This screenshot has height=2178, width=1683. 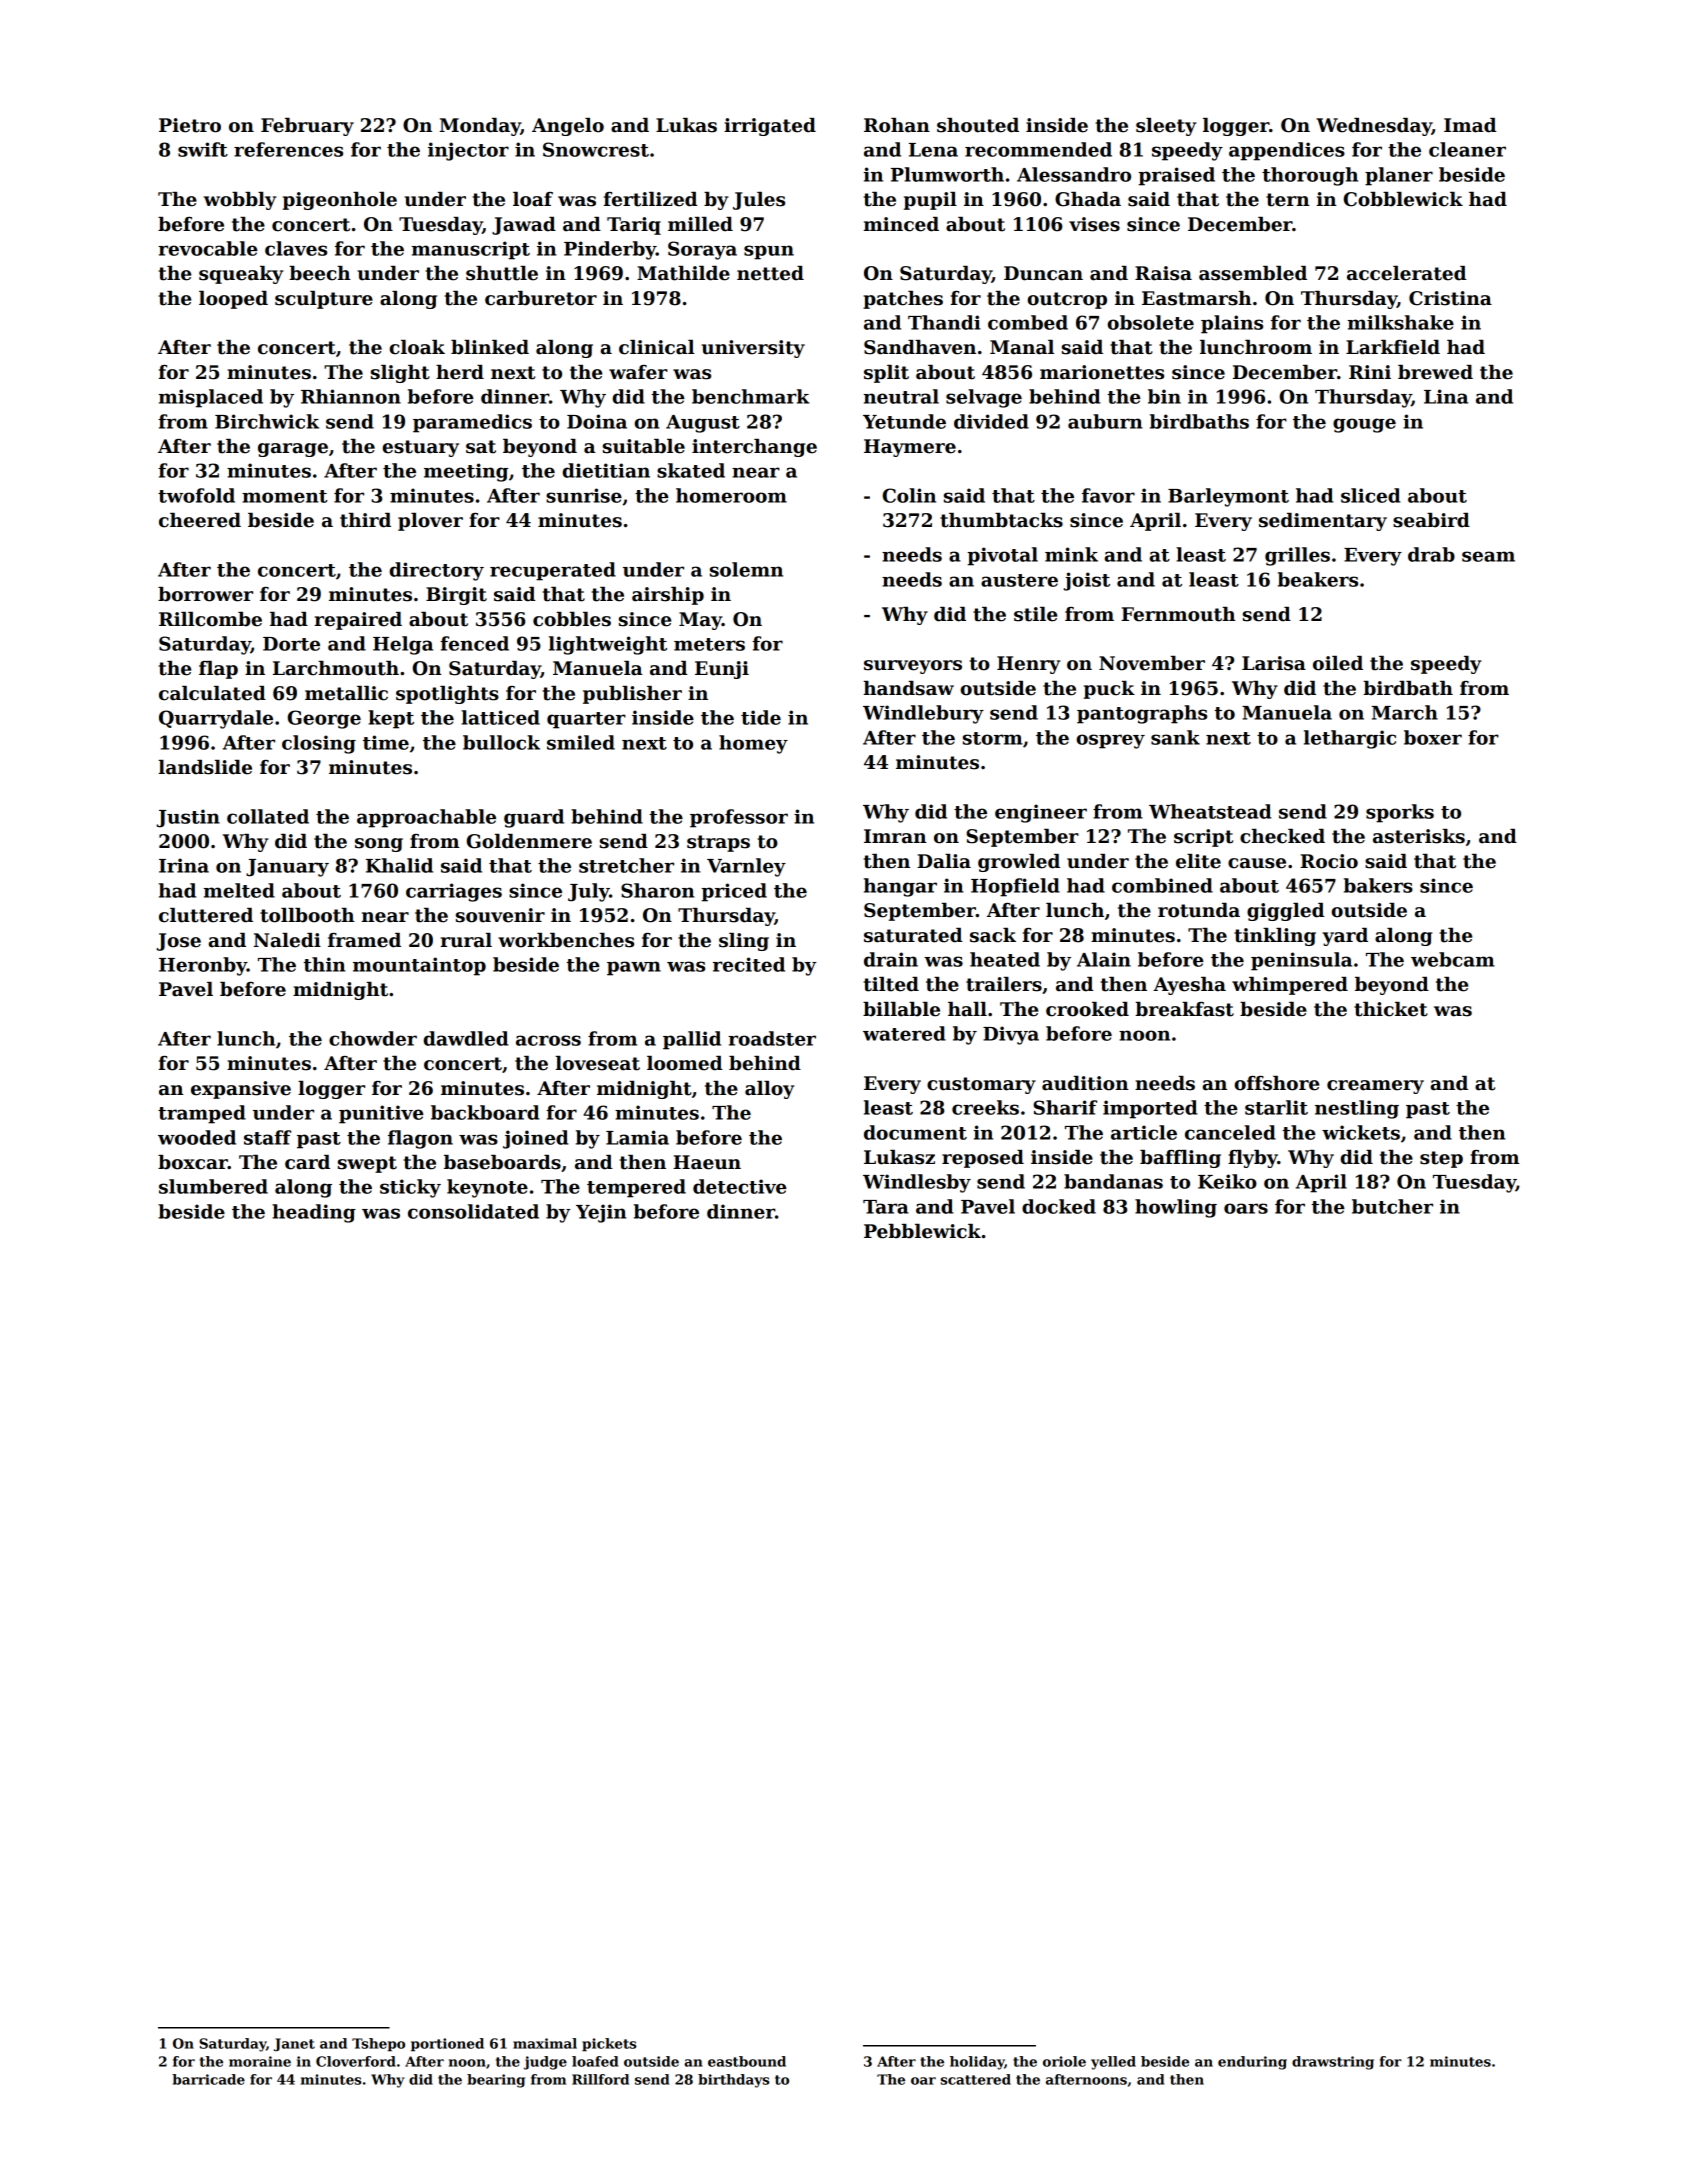 What do you see at coordinates (208, 2079) in the screenshot?
I see `barricade` at bounding box center [208, 2079].
